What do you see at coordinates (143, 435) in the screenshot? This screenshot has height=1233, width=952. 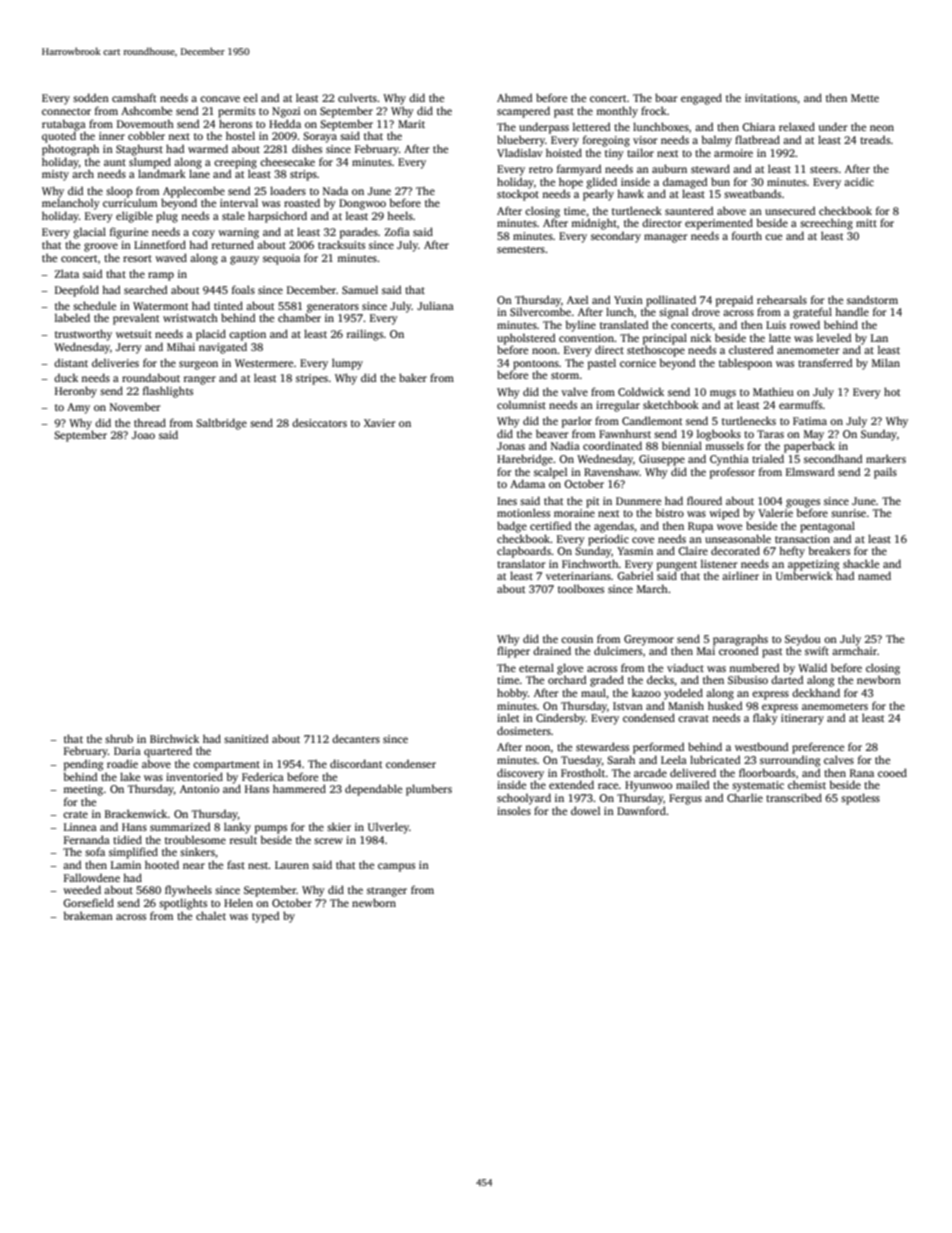 I see `Joao` at bounding box center [143, 435].
